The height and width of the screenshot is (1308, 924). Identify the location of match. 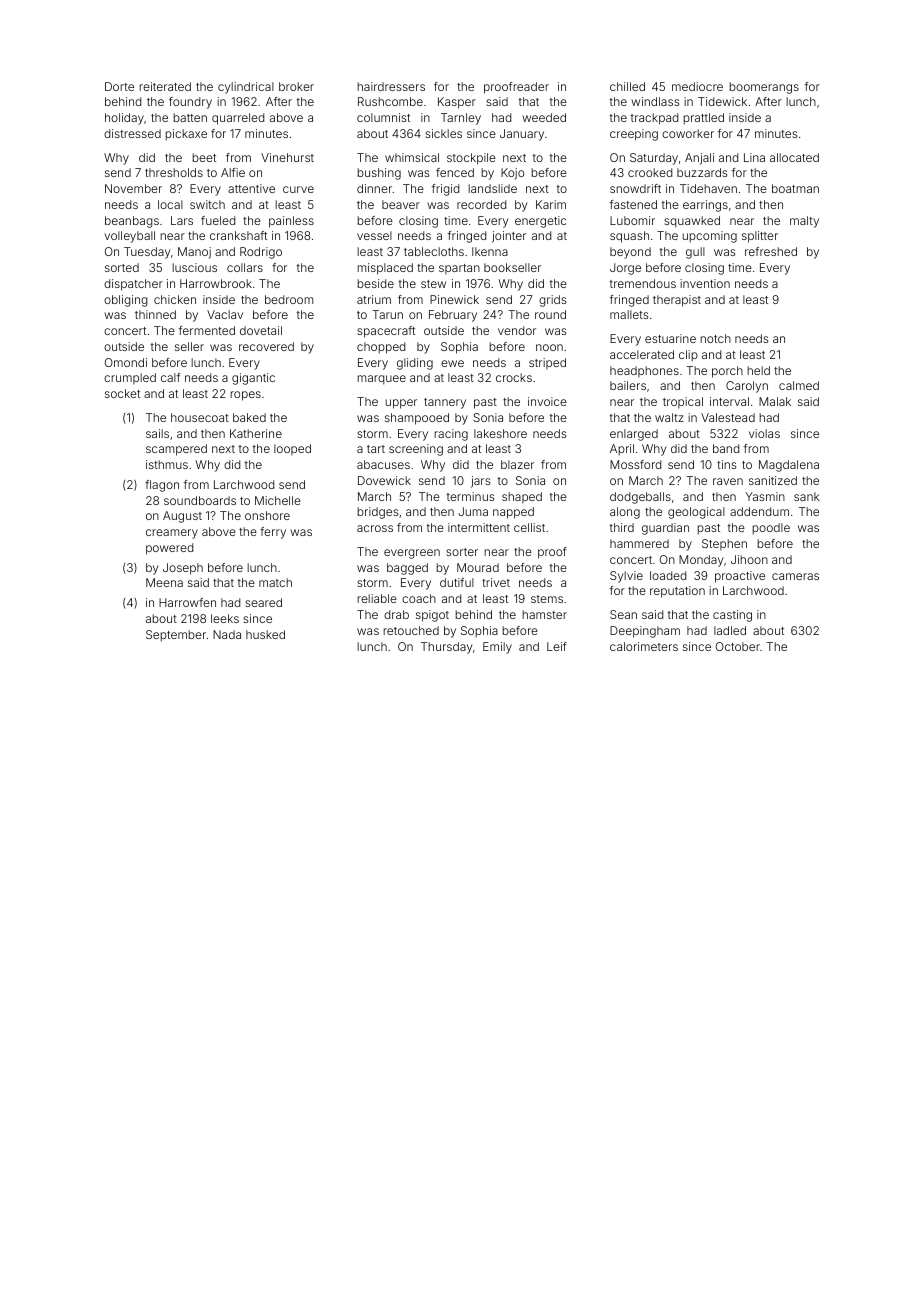
(275, 582).
